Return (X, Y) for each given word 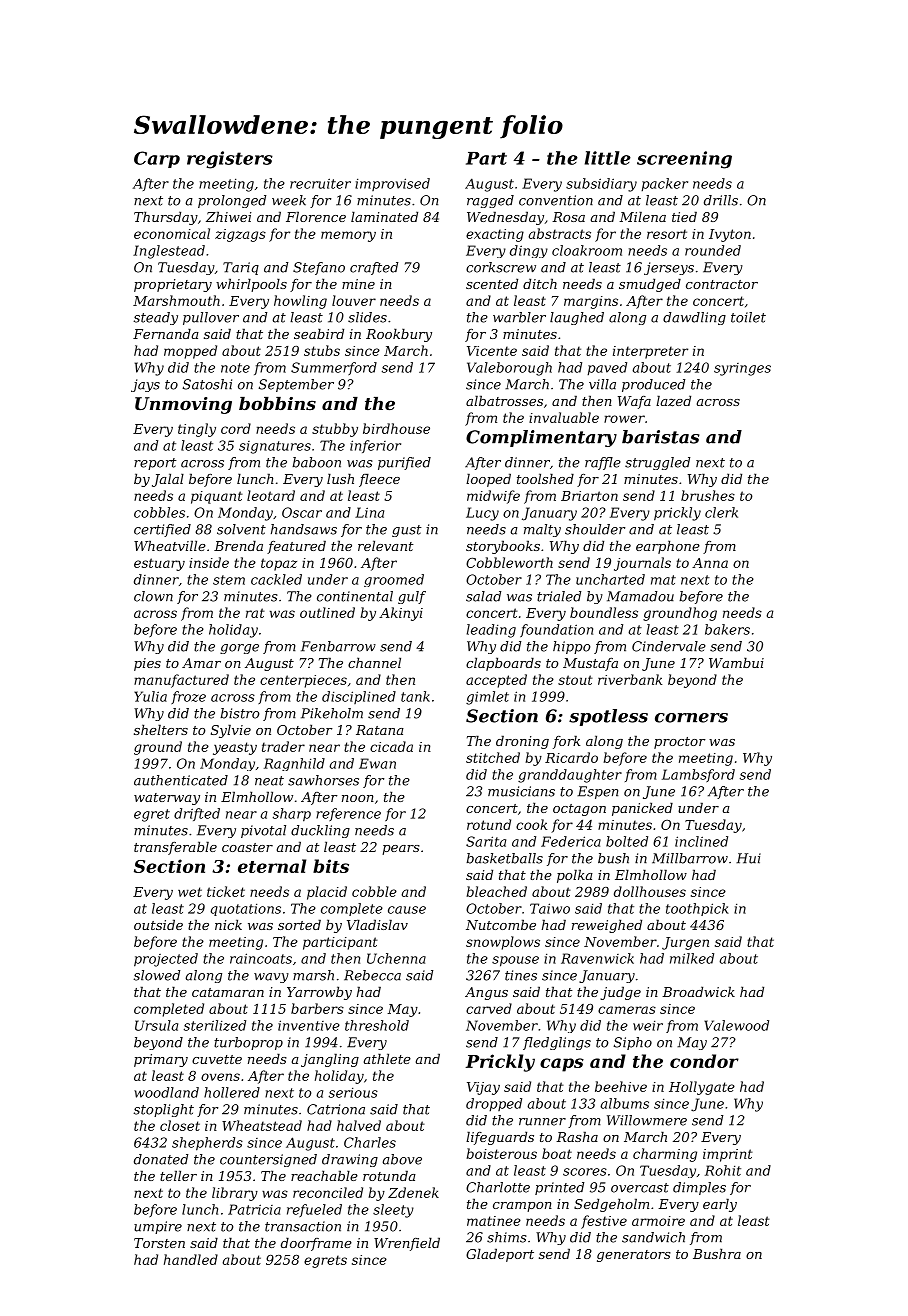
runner (542, 1122)
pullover (211, 318)
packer (664, 185)
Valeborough (509, 369)
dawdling (694, 318)
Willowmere (647, 1120)
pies (147, 664)
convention (556, 200)
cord (236, 428)
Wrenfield (407, 1244)
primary (161, 1060)
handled (191, 1259)
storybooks (503, 547)
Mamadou (640, 596)
